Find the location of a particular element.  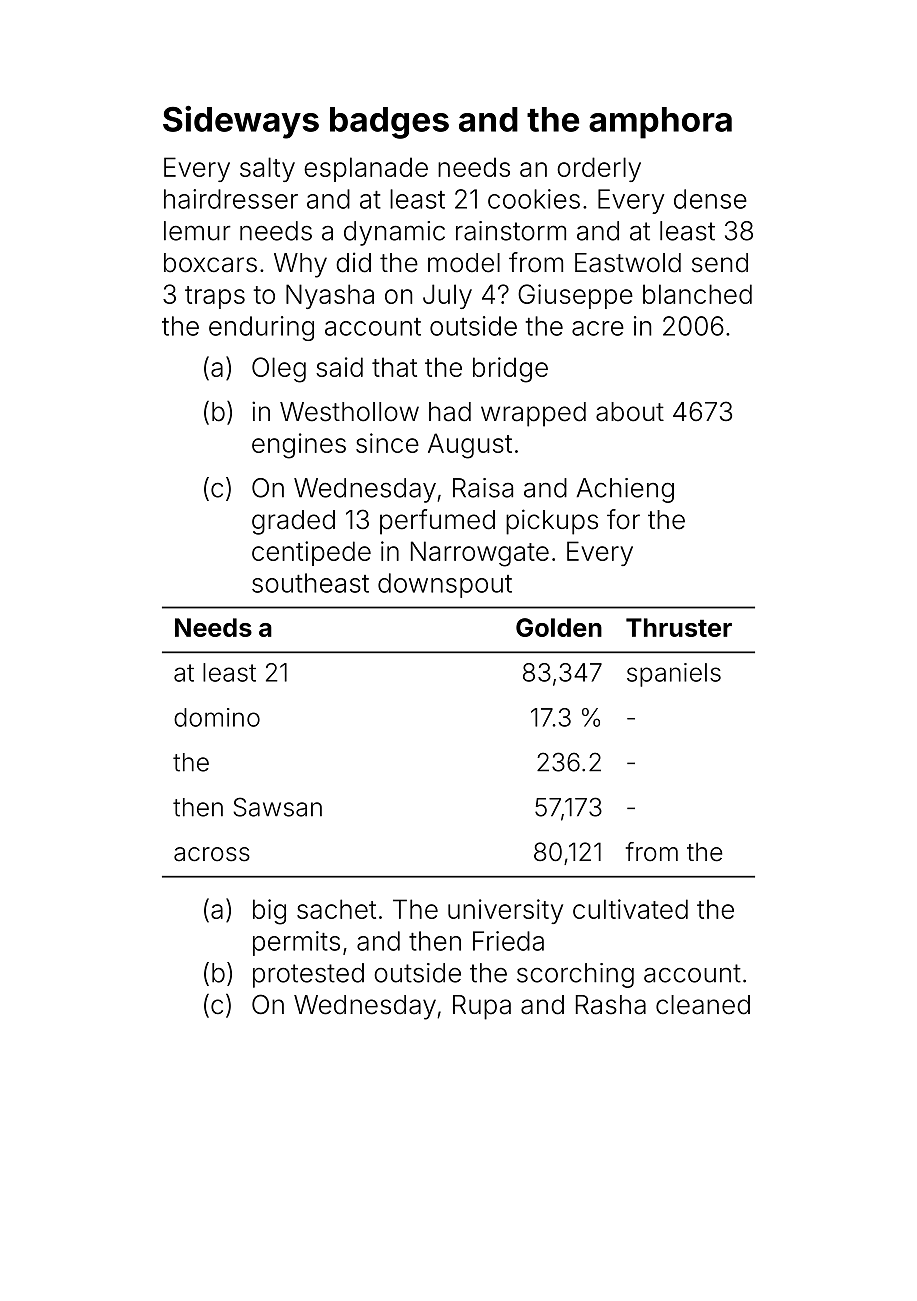

Sawsan is located at coordinates (277, 807).
